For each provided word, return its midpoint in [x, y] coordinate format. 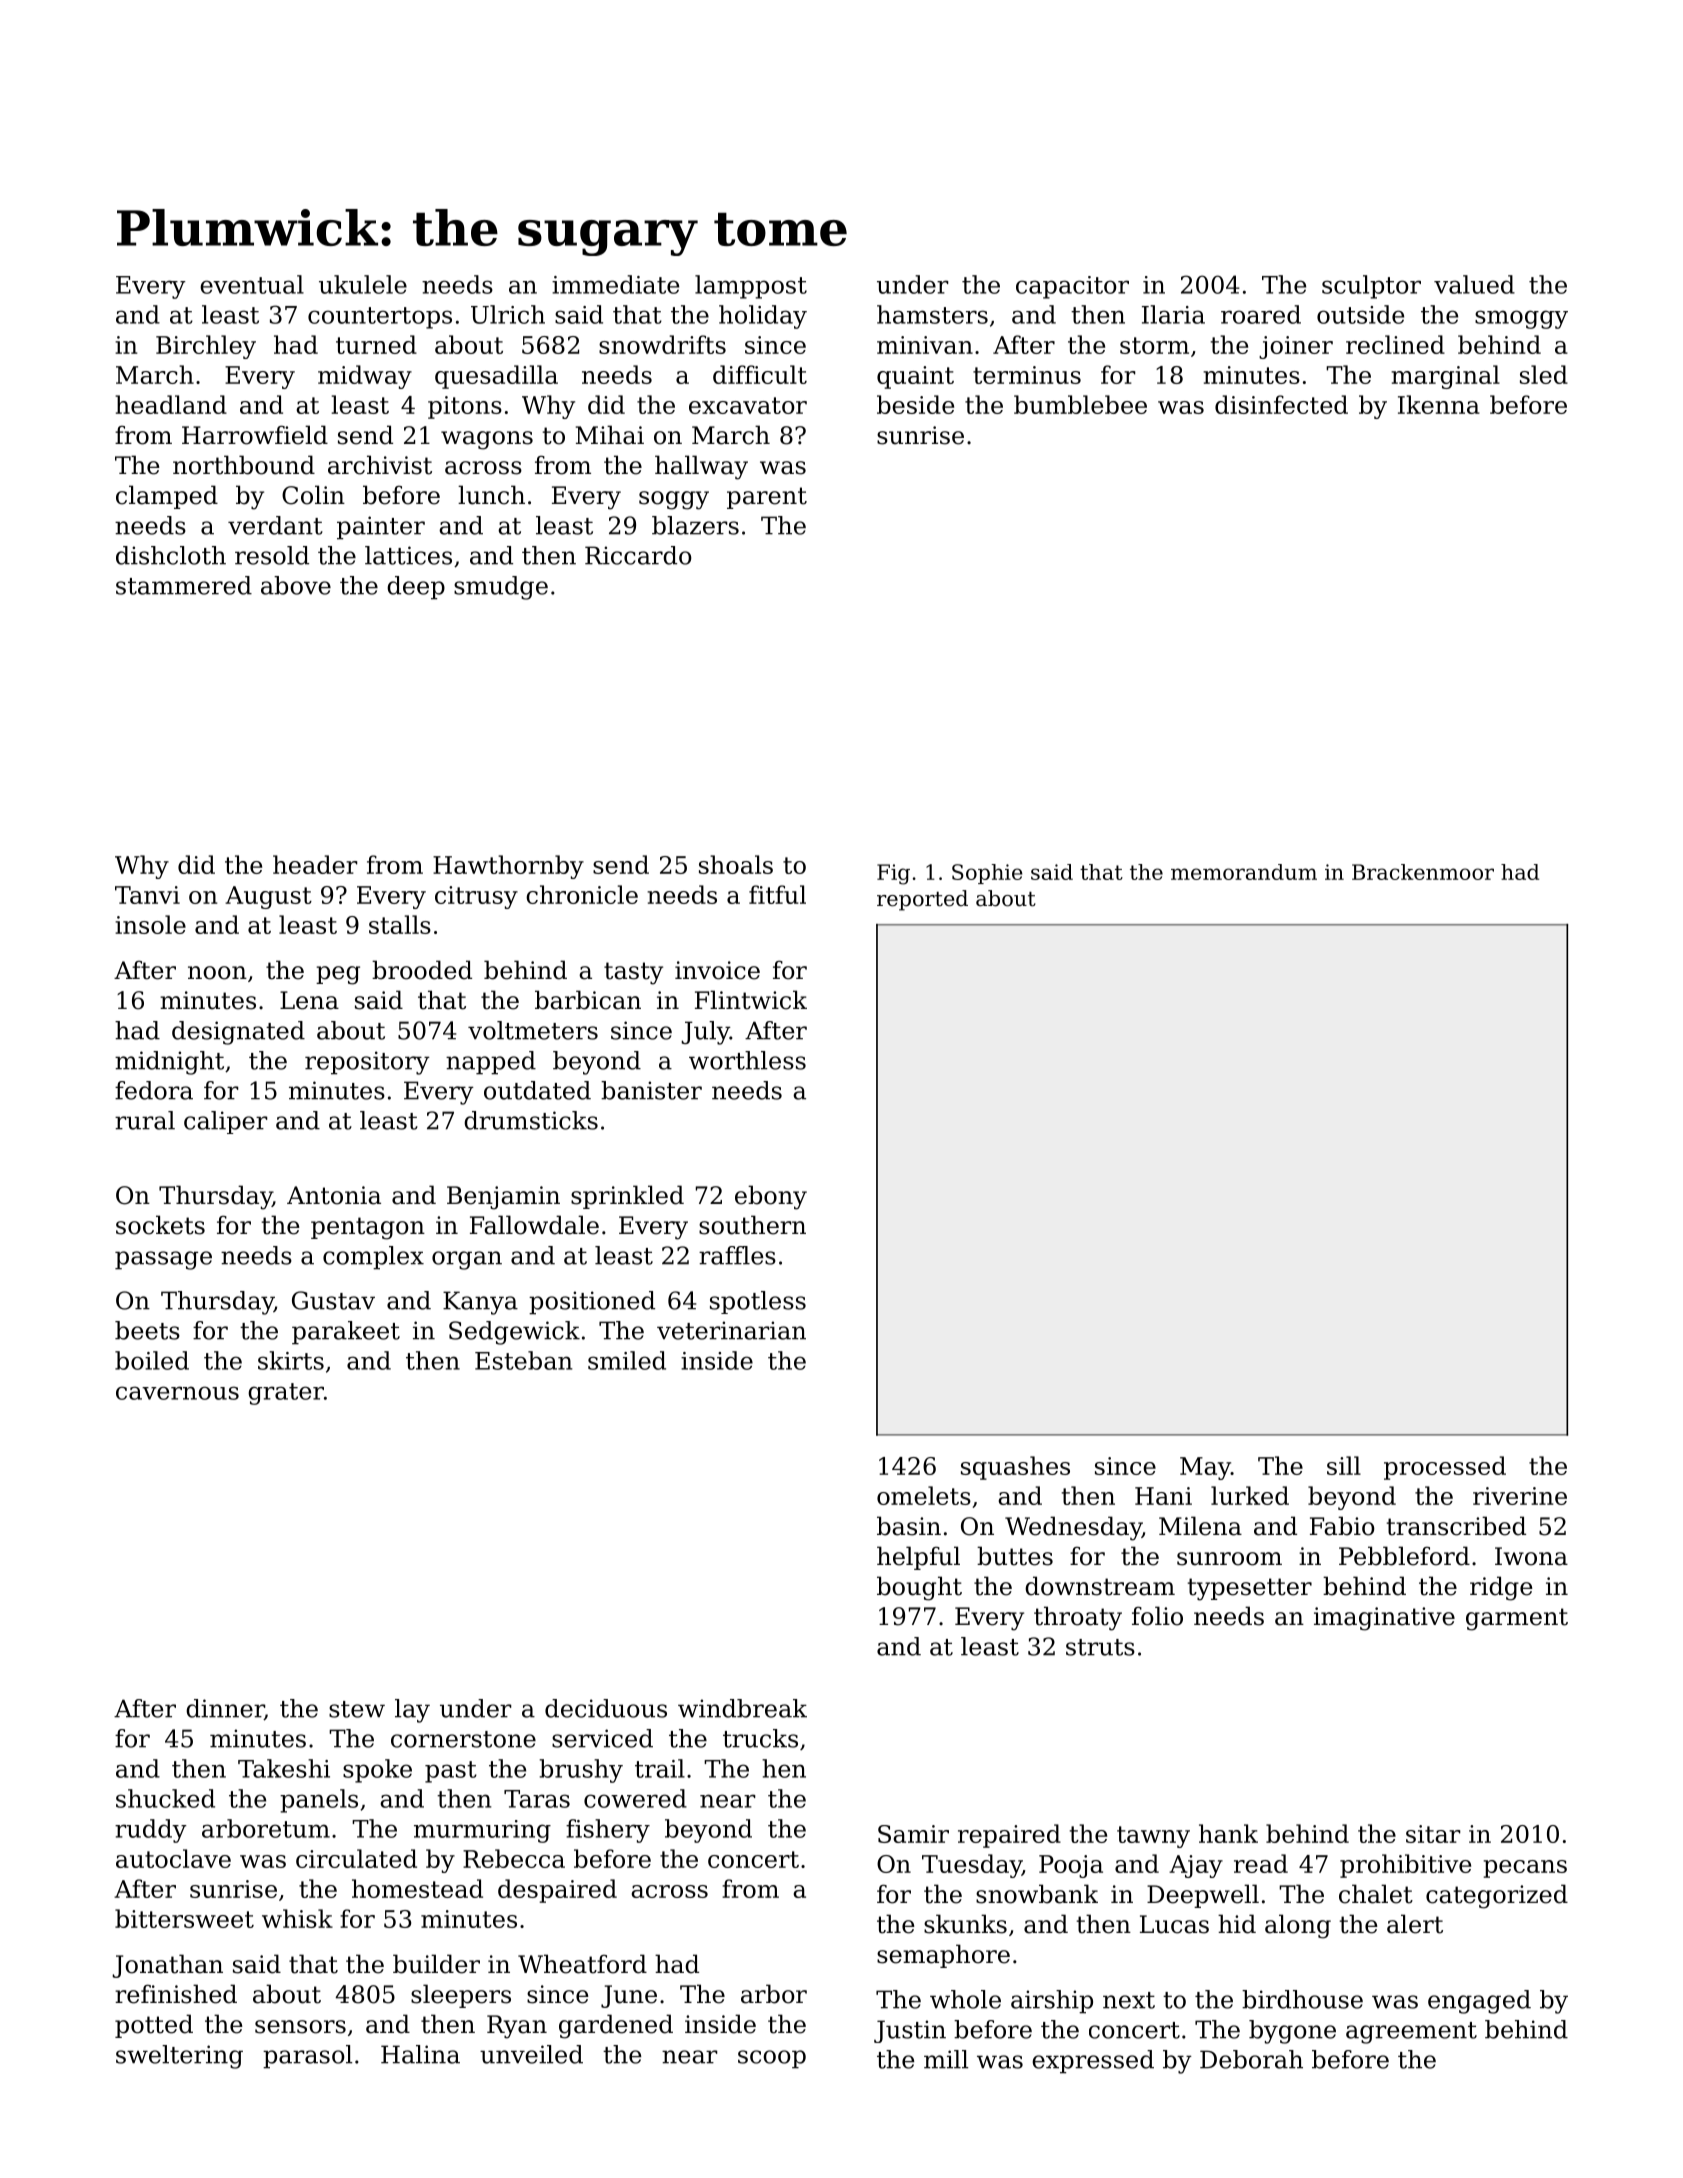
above [296, 585]
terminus [1027, 375]
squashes [1015, 1468]
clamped [167, 497]
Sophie [987, 874]
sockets [160, 1225]
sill [1344, 1465]
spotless [758, 1302]
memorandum [1244, 872]
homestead [417, 1888]
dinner [225, 1709]
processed [1445, 1468]
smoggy [1521, 319]
